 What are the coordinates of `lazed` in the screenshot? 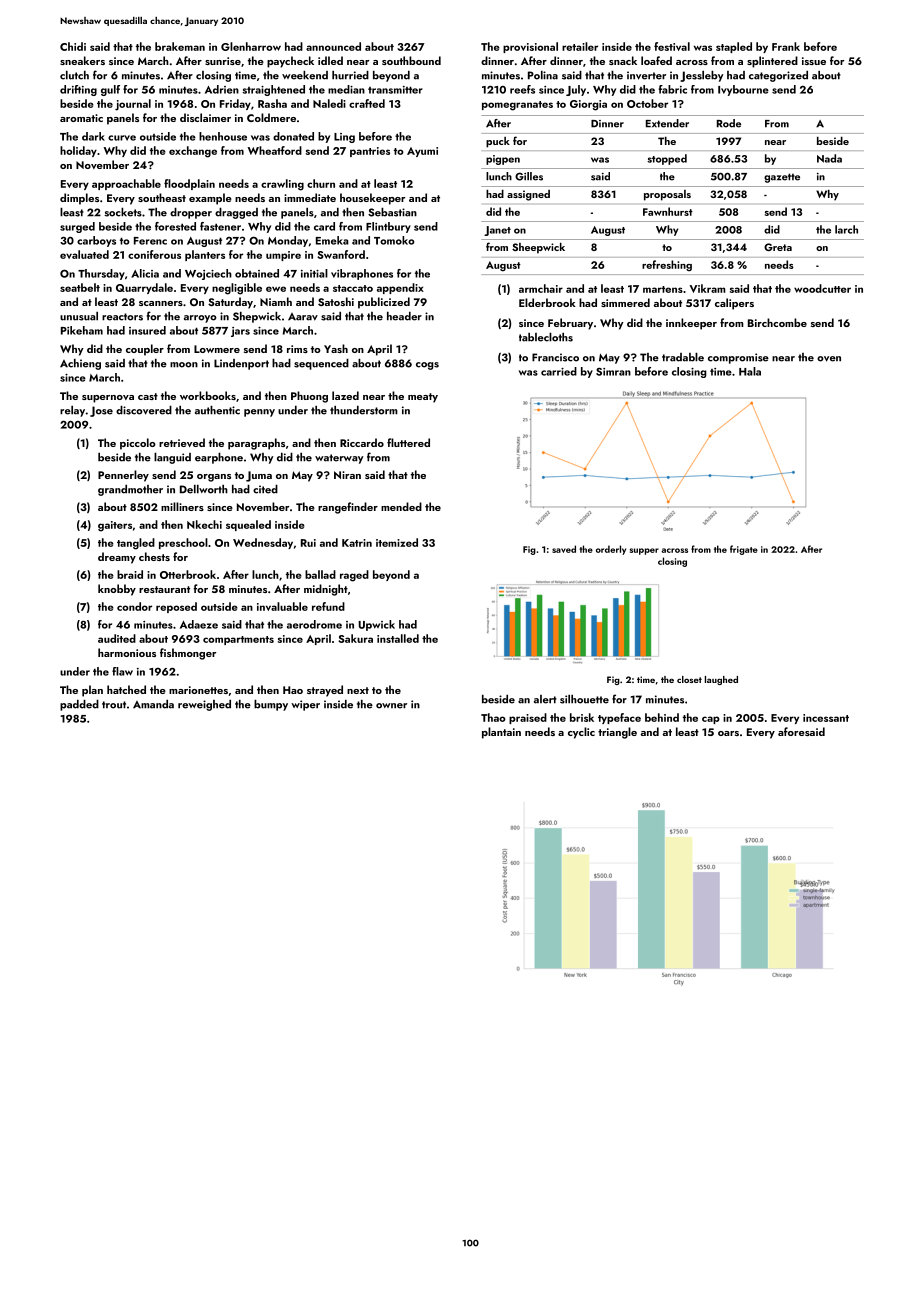 It's located at (345, 395).
